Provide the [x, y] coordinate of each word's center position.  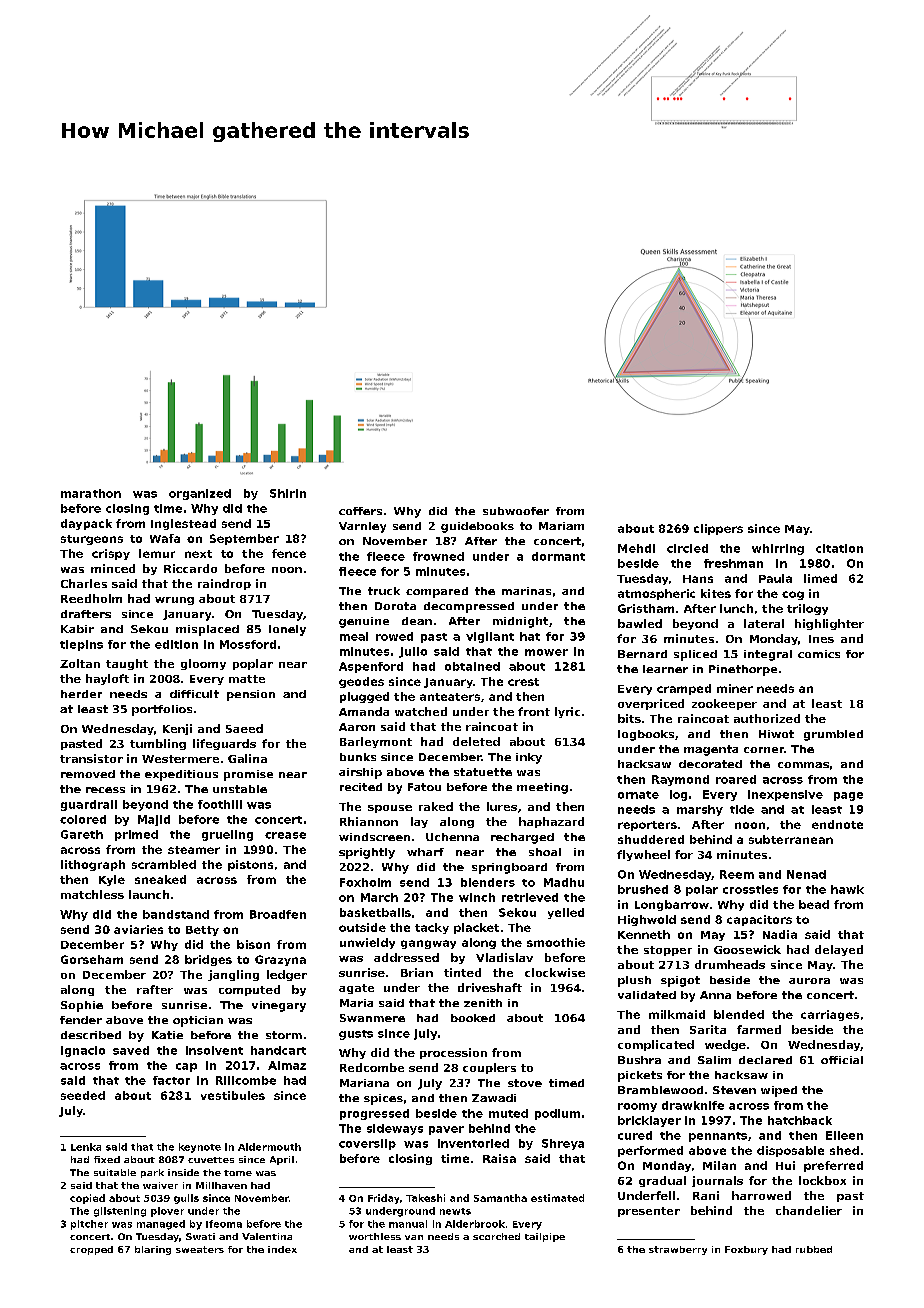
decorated [710, 764]
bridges [208, 960]
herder [81, 694]
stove [525, 1083]
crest [523, 682]
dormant [558, 556]
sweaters [200, 1249]
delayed [839, 950]
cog [793, 595]
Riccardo [190, 568]
